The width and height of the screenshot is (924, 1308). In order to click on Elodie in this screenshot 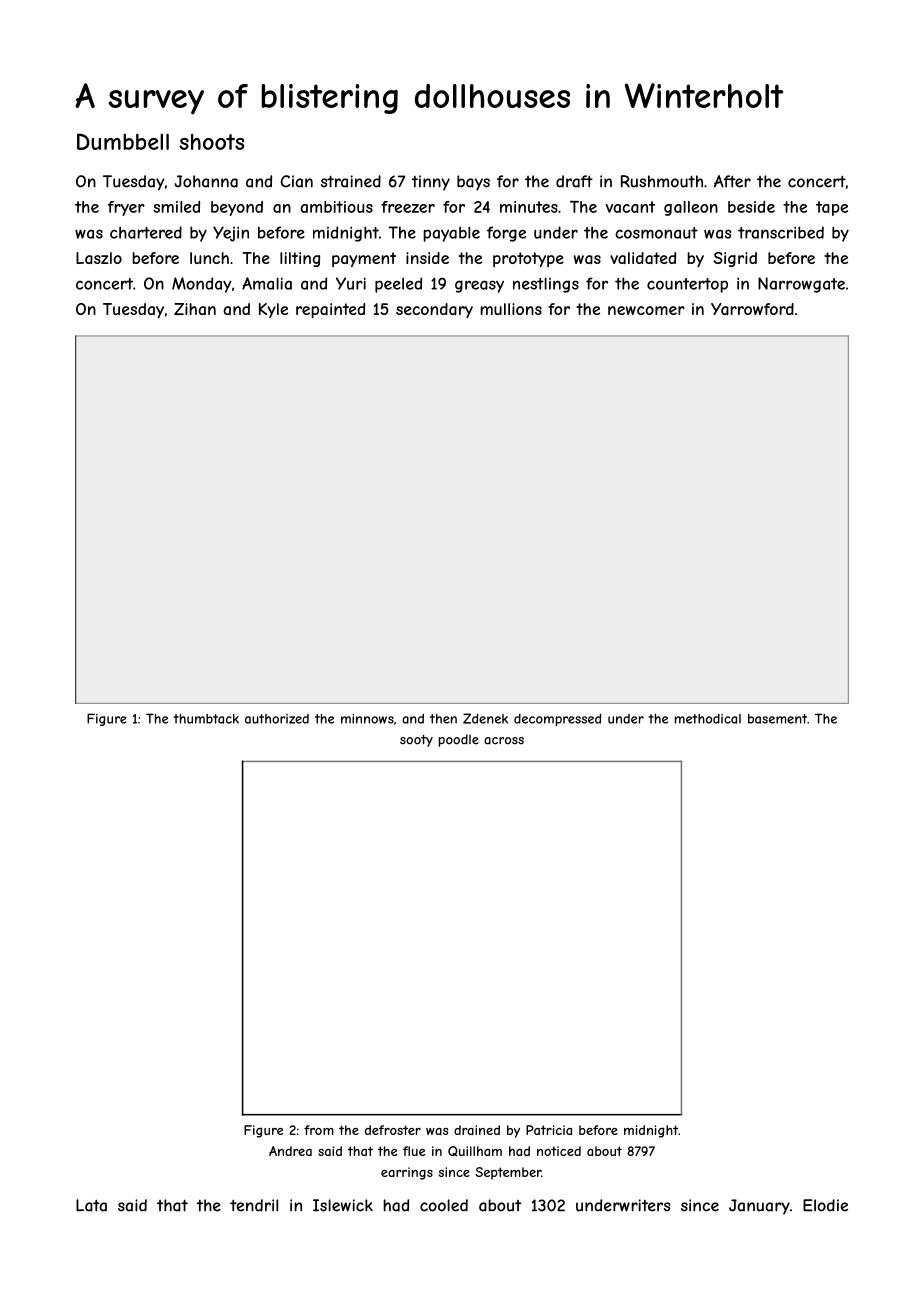, I will do `click(825, 1205)`.
